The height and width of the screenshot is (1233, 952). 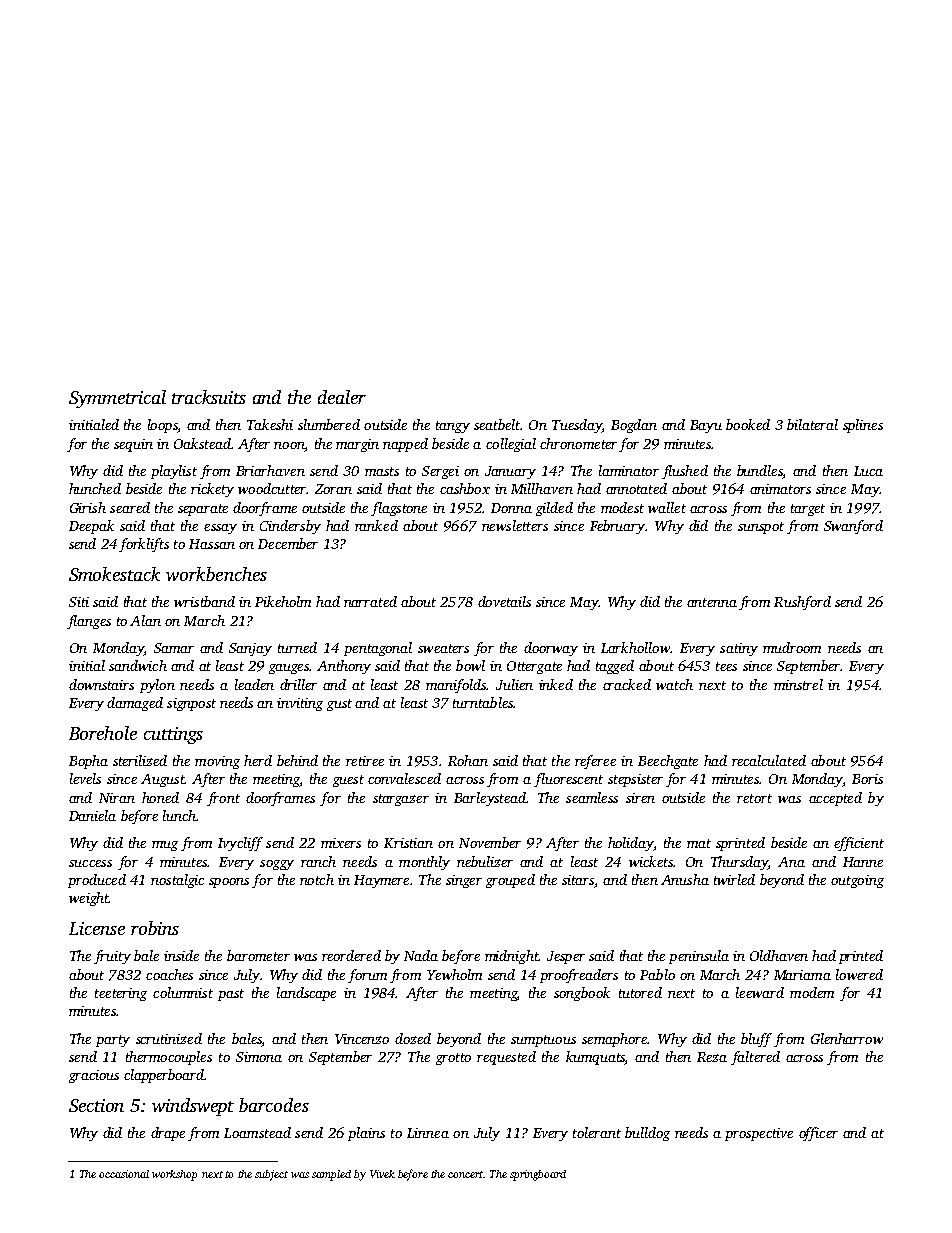 What do you see at coordinates (288, 543) in the screenshot?
I see `December` at bounding box center [288, 543].
